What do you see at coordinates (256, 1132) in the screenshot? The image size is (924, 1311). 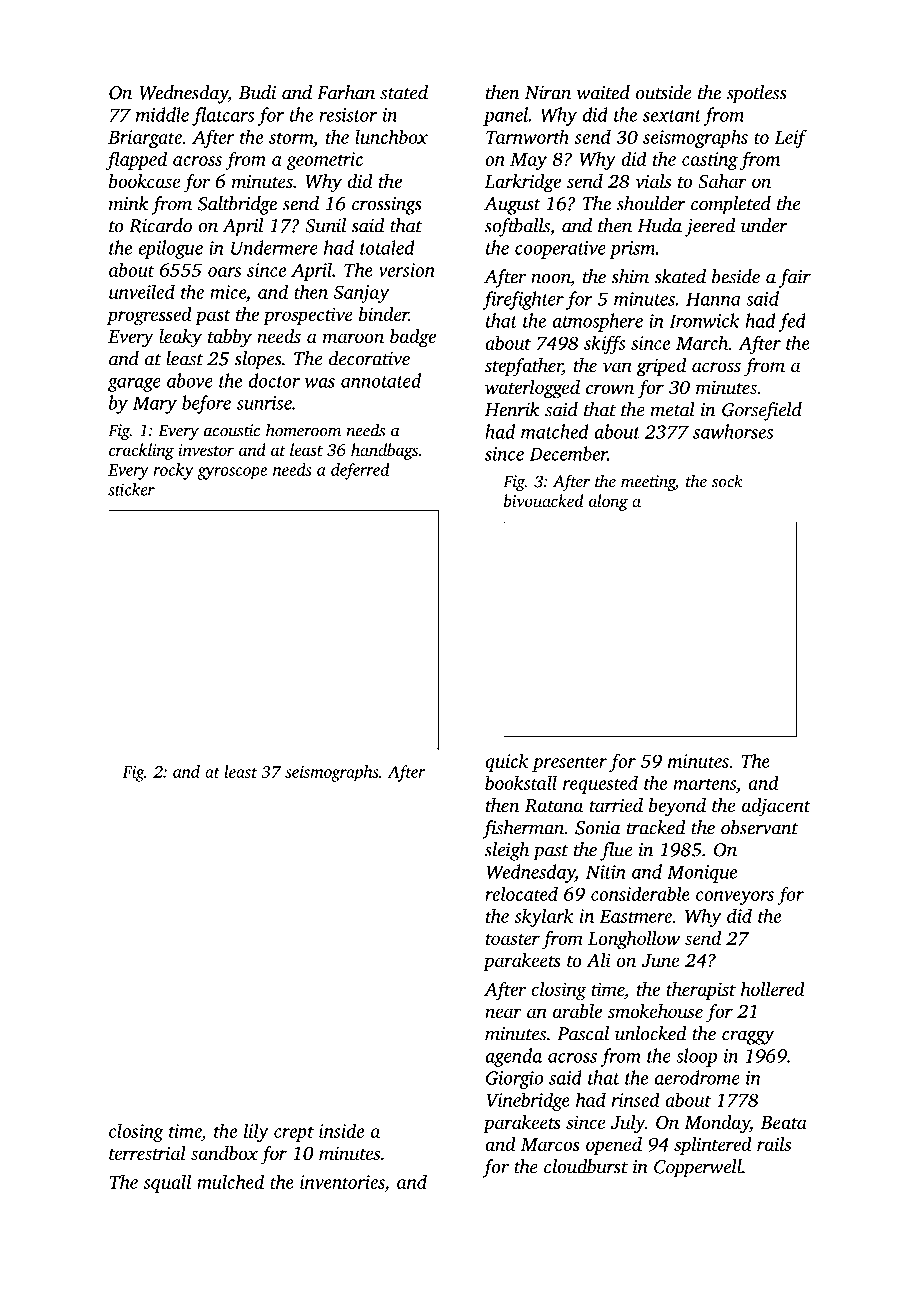 I see `lily` at bounding box center [256, 1132].
